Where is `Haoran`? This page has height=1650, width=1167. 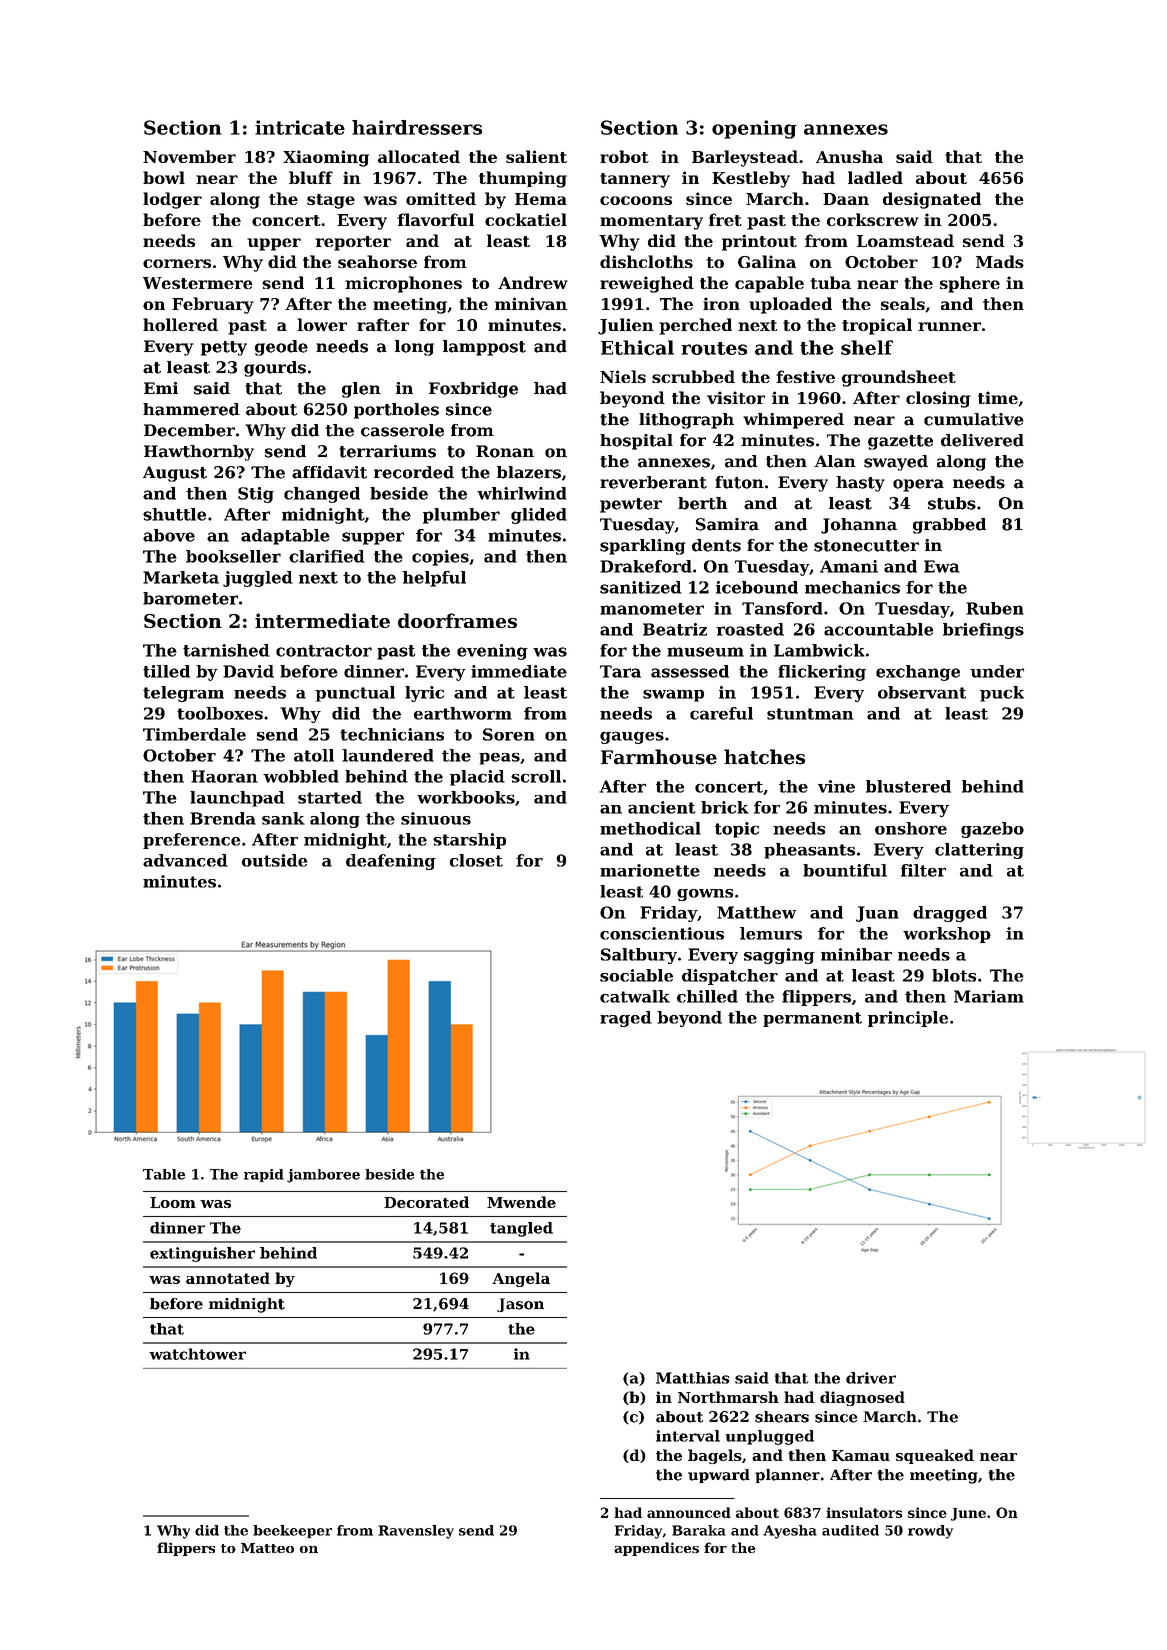
Haoran is located at coordinates (224, 776).
